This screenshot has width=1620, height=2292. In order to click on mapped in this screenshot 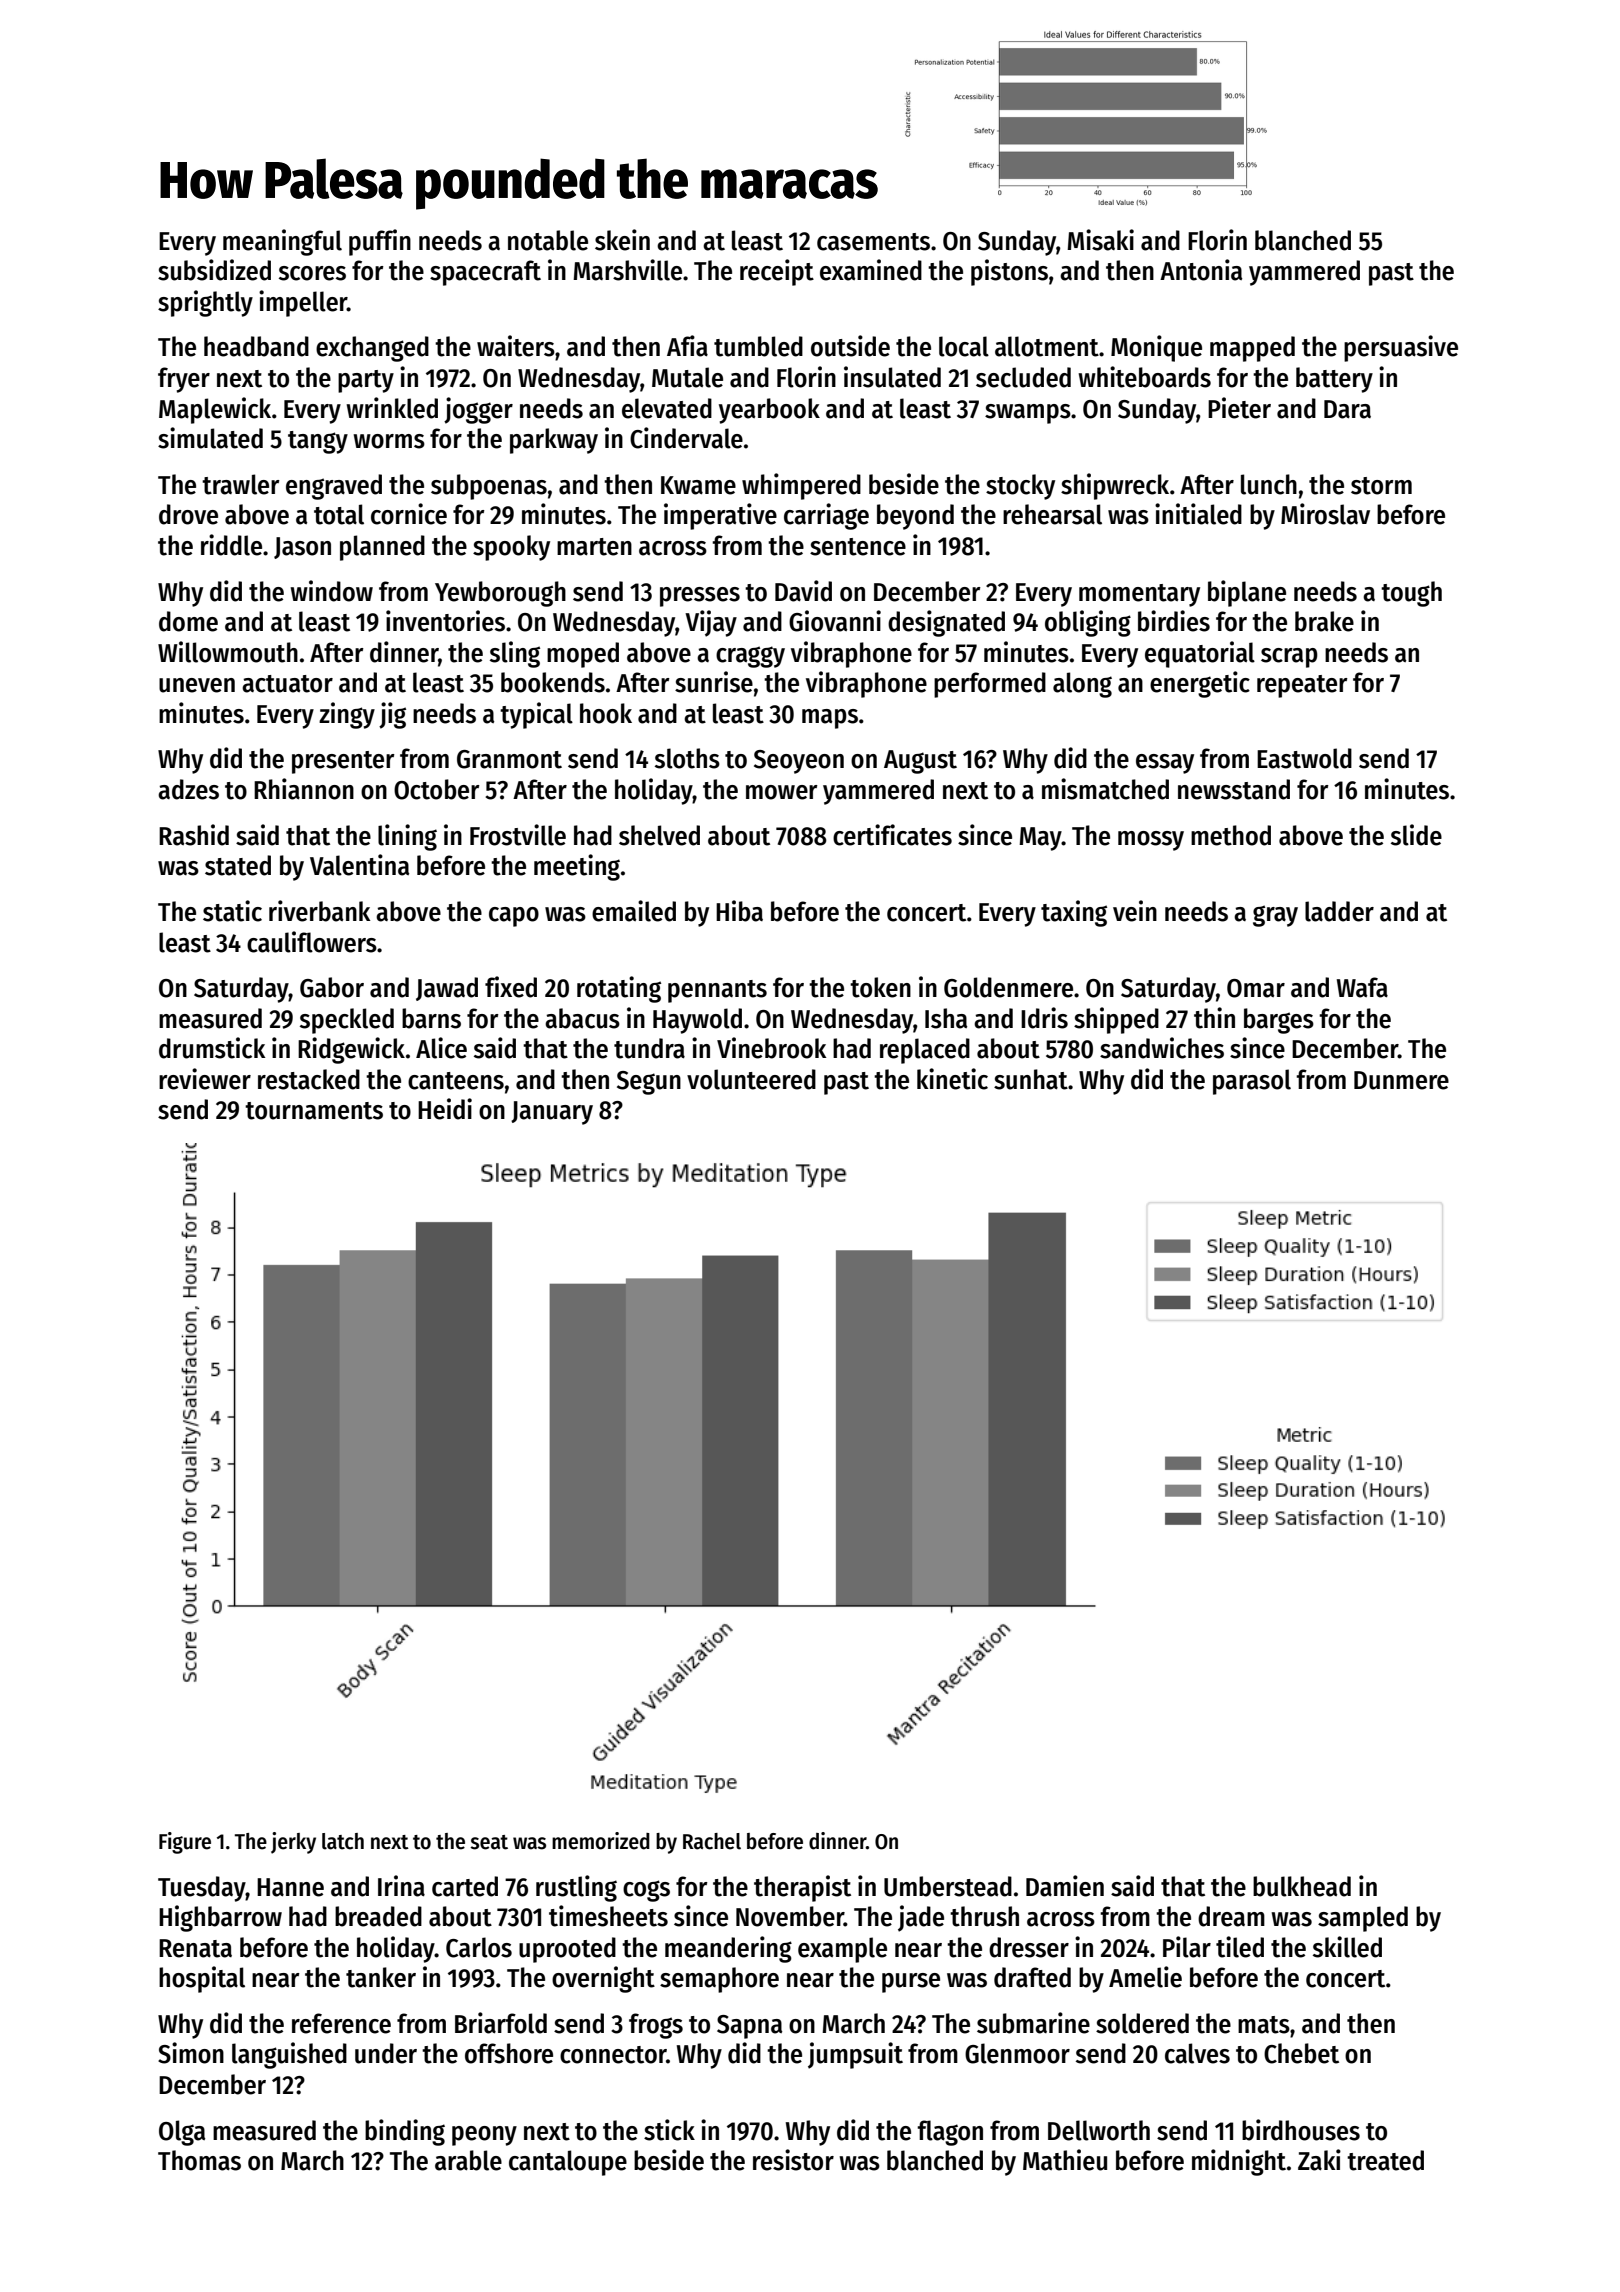, I will do `click(1252, 349)`.
